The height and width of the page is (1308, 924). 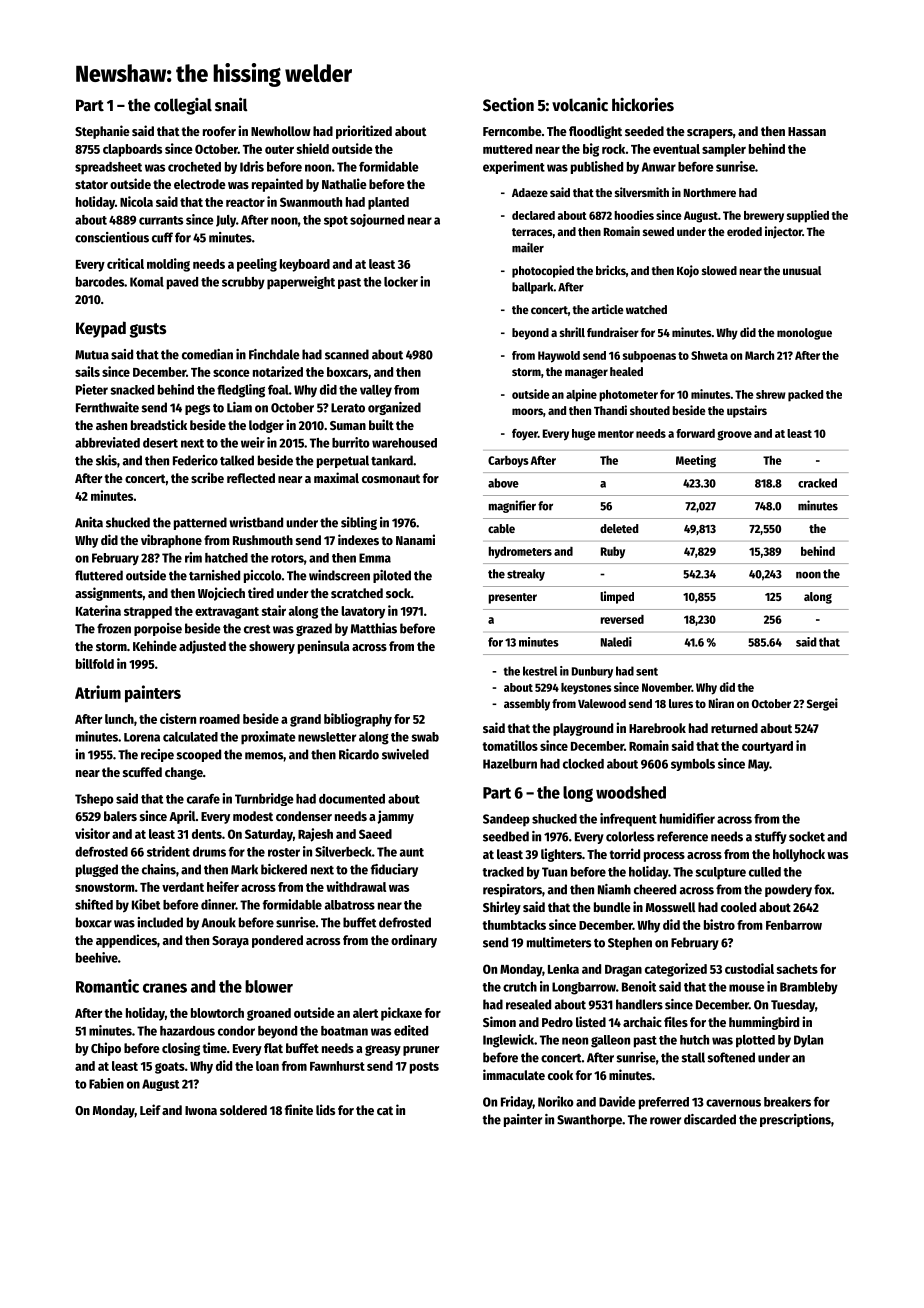 I want to click on Dunbury, so click(x=592, y=672).
